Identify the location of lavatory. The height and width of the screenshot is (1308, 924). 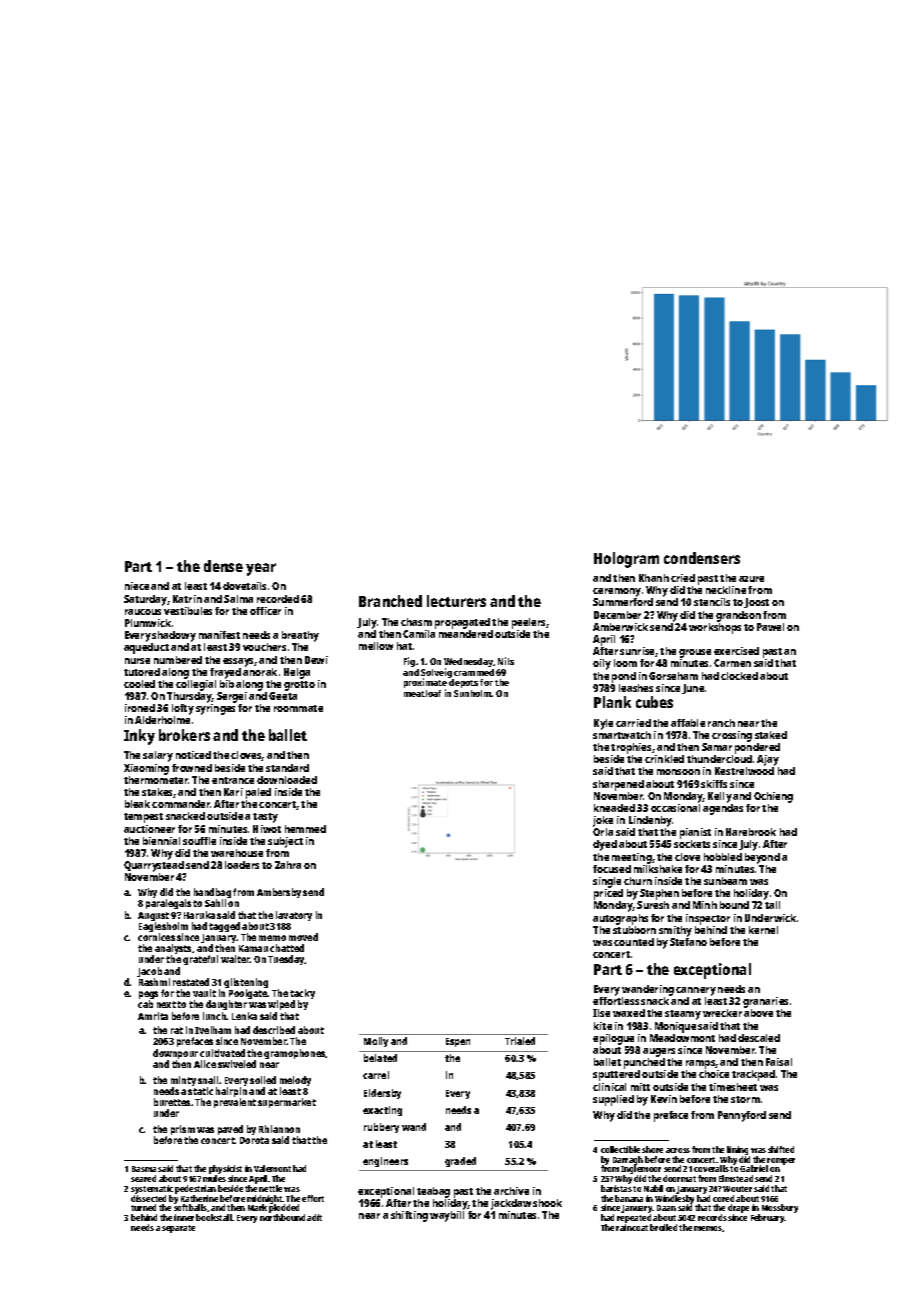
(294, 916).
